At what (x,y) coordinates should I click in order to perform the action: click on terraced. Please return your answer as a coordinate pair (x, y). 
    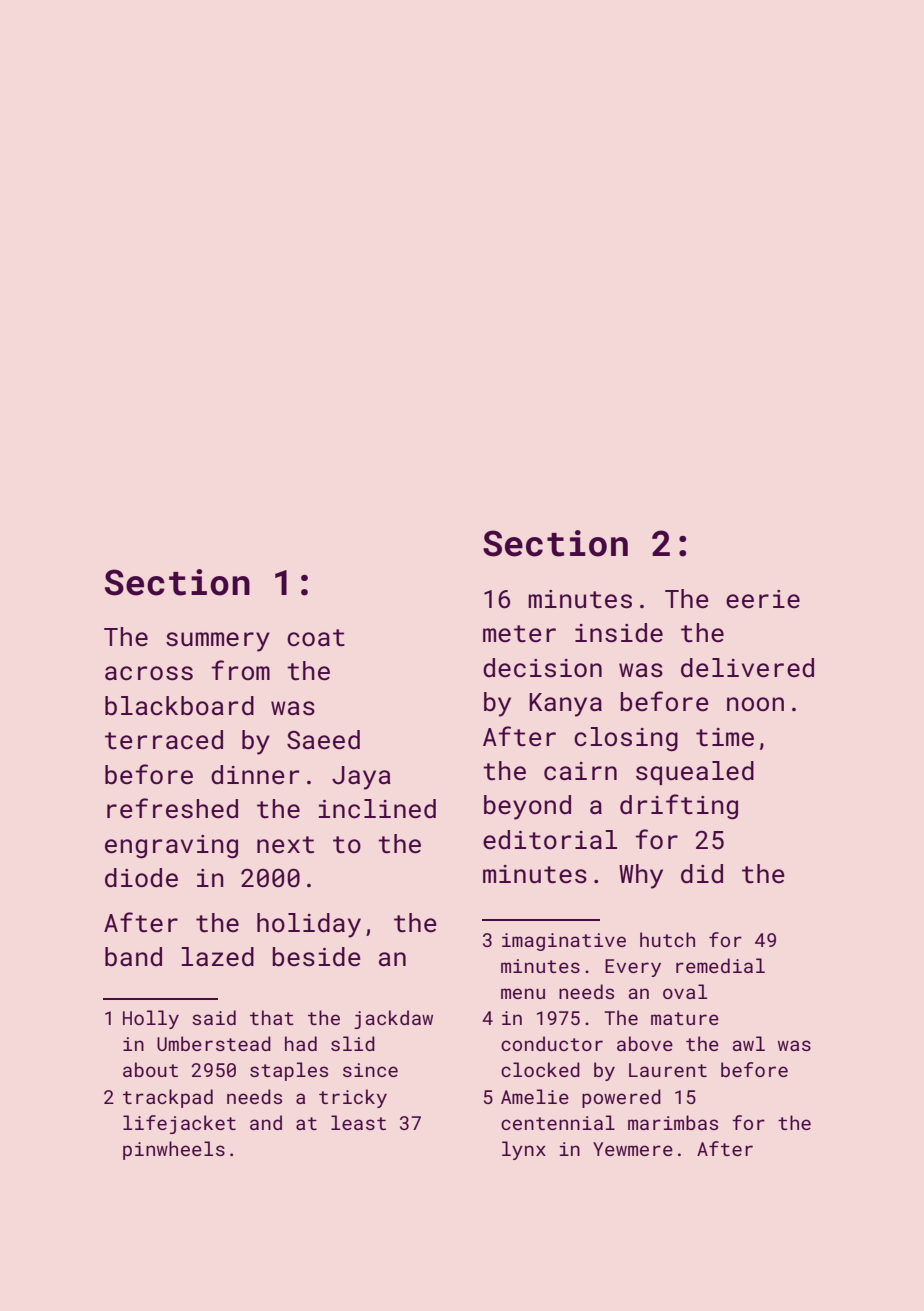
    Looking at the image, I should click on (164, 740).
